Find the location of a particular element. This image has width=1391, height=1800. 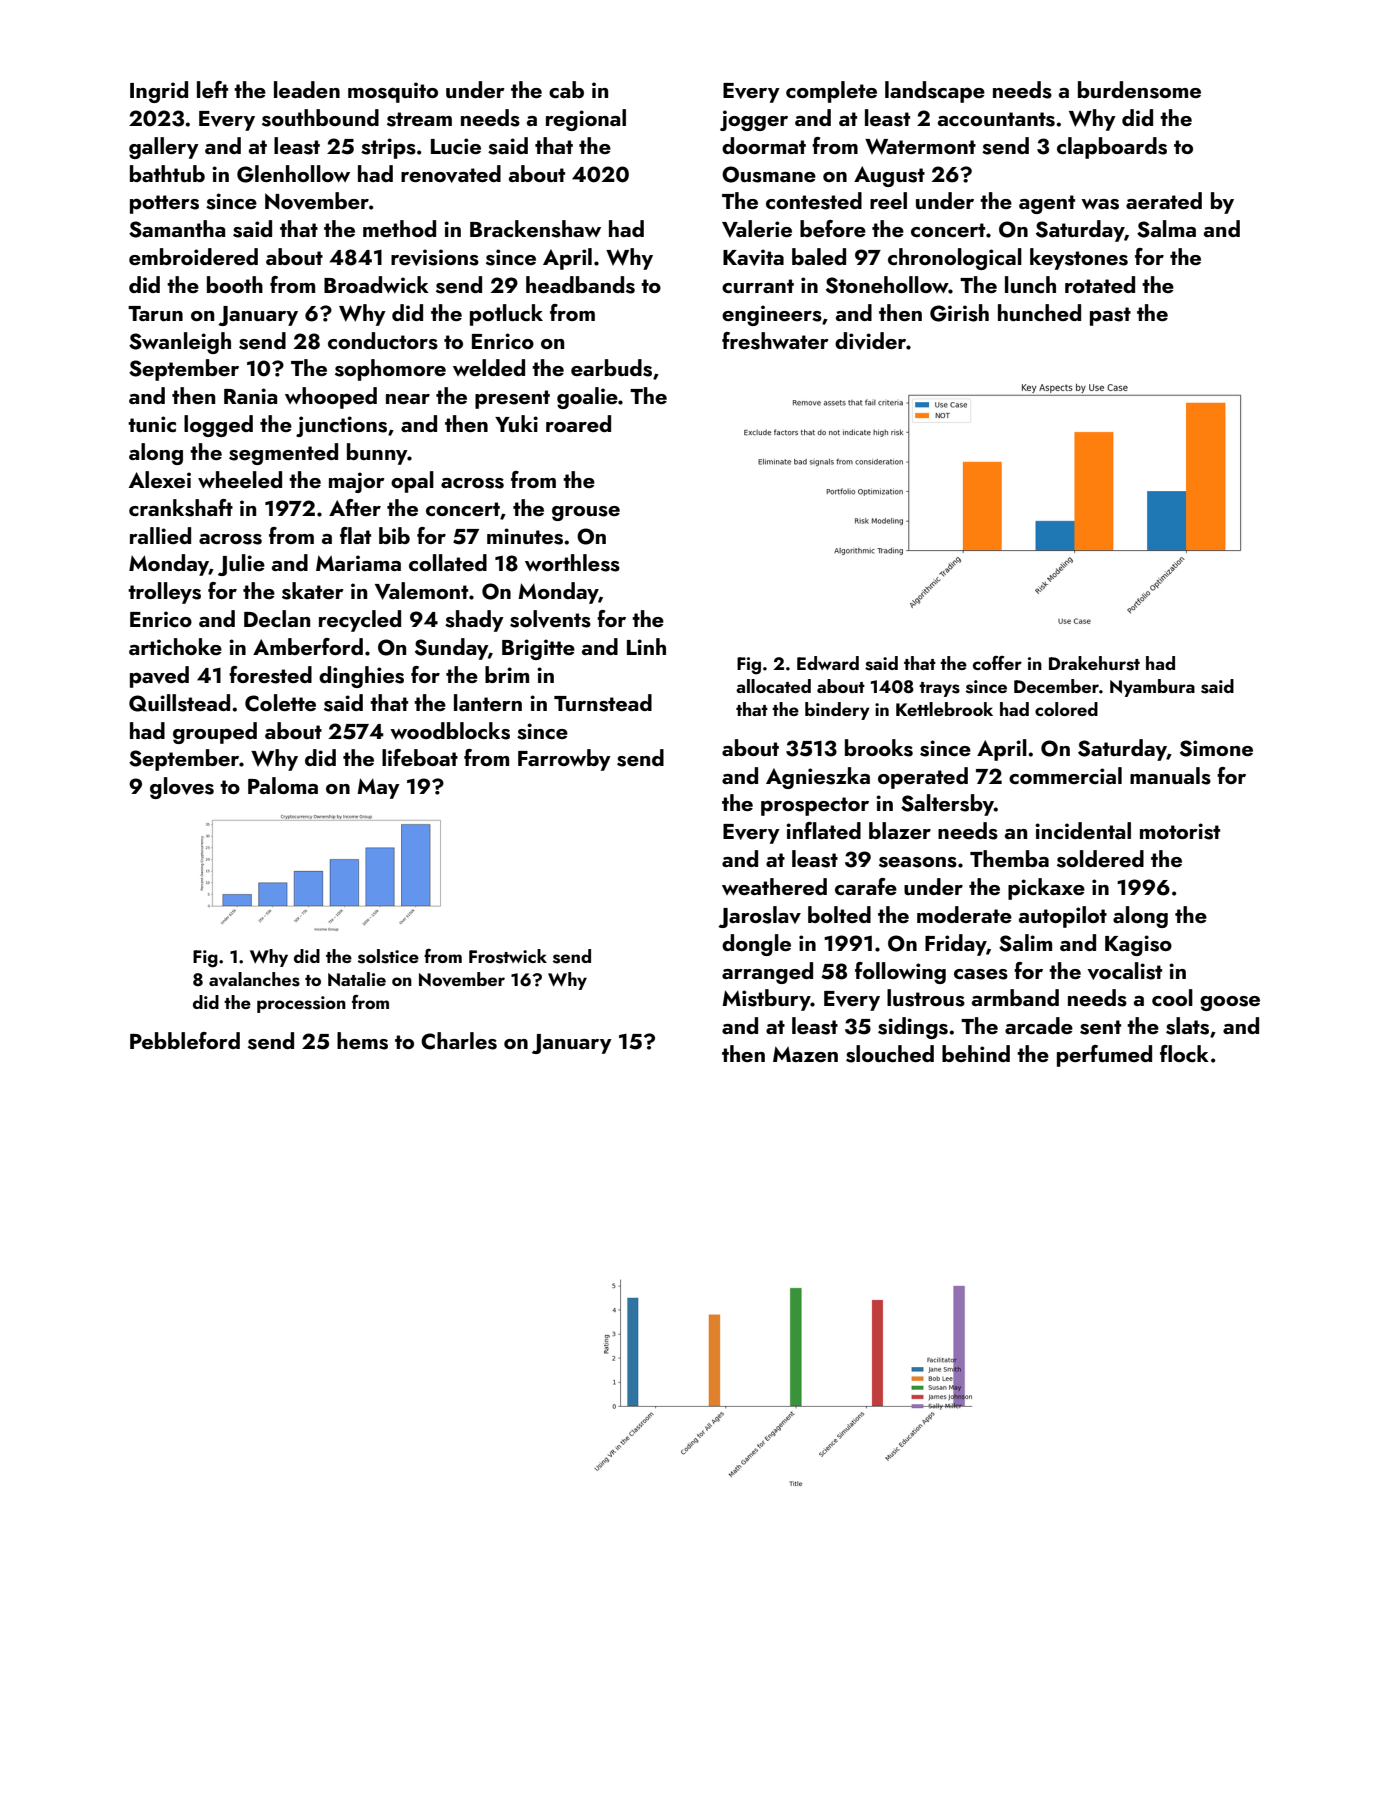

behind is located at coordinates (976, 1053).
